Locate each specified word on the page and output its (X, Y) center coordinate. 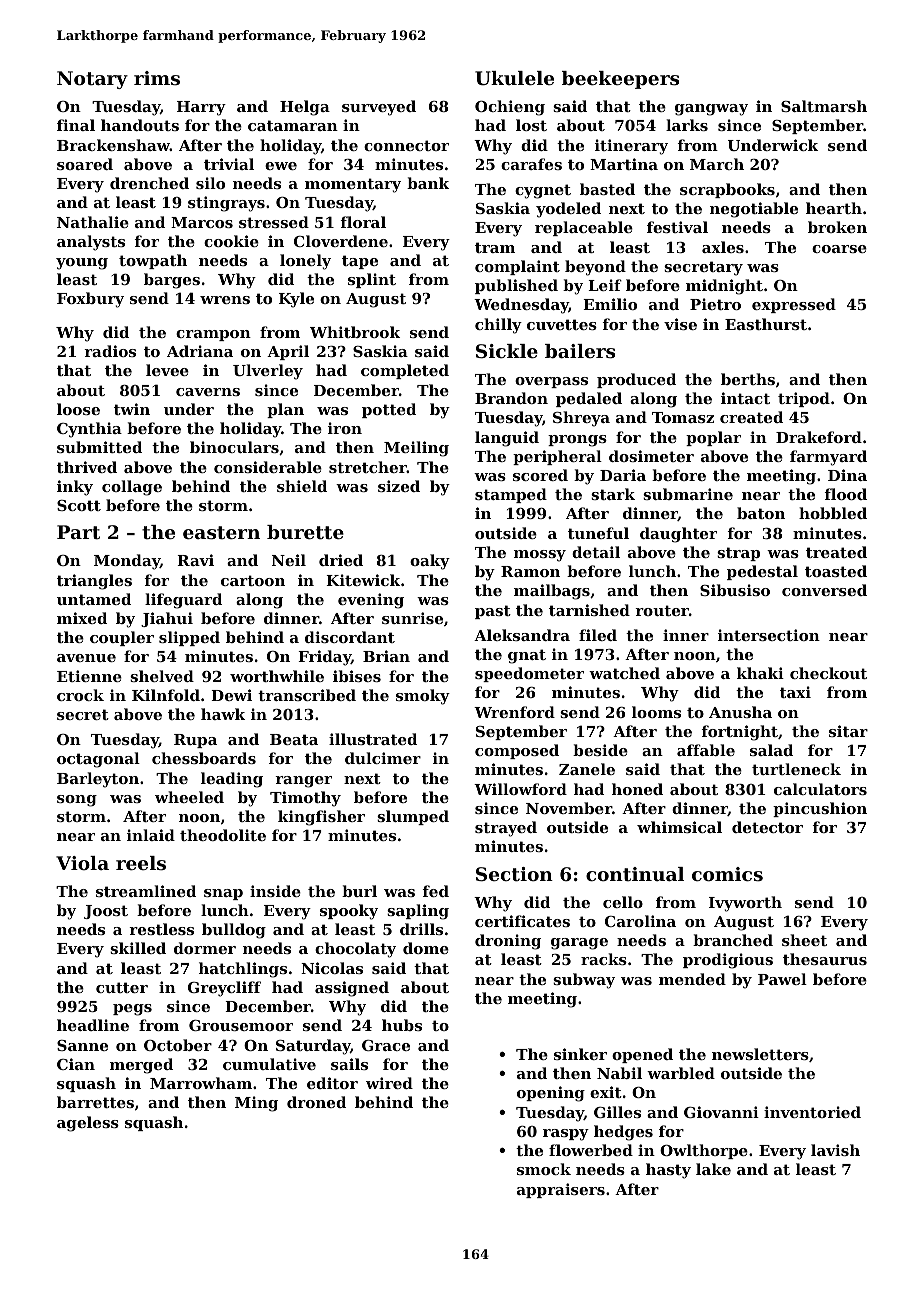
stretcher (368, 467)
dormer (205, 948)
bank (428, 183)
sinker (580, 1054)
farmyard (828, 458)
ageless (88, 1124)
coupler (122, 638)
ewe (281, 166)
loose (78, 409)
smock (544, 1169)
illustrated (373, 739)
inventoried (812, 1112)
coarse (839, 249)
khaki (760, 673)
